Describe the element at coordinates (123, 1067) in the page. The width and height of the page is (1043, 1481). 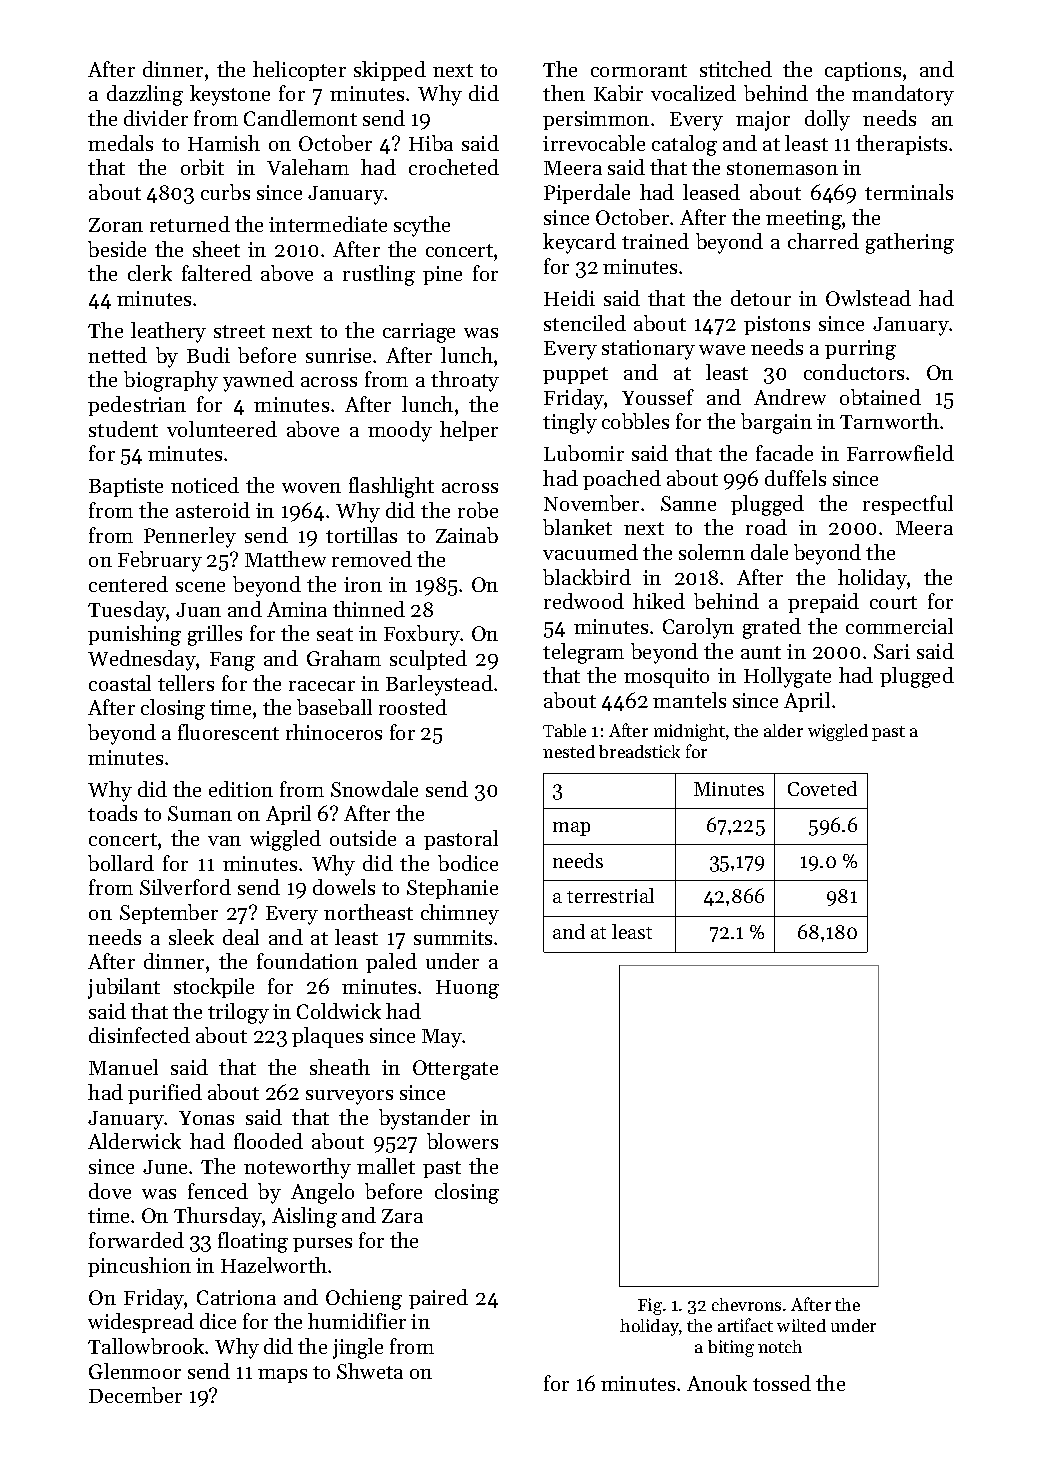
I see `Manuel` at that location.
